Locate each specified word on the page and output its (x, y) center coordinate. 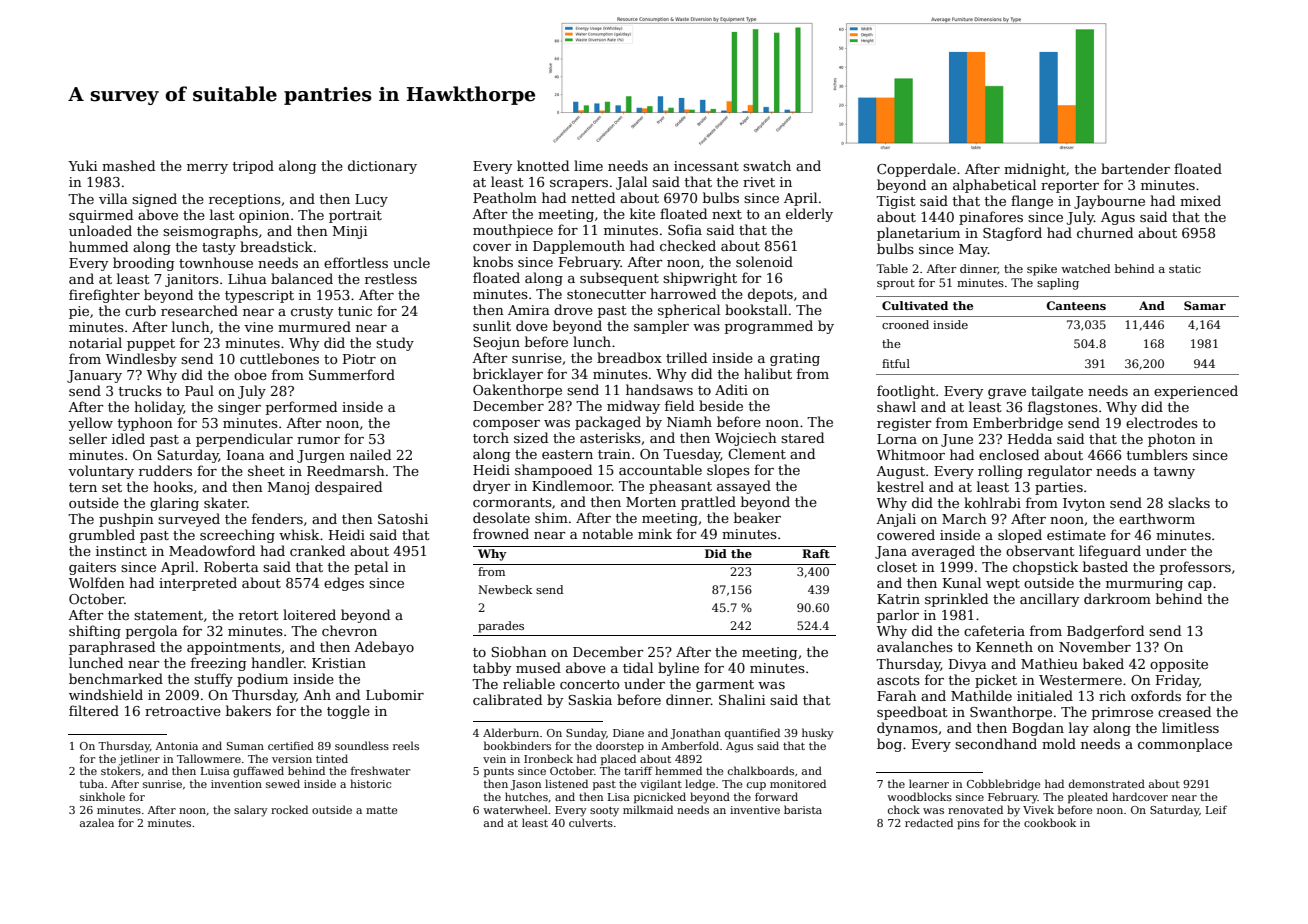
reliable (529, 683)
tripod (253, 167)
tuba (92, 783)
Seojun (496, 343)
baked (1103, 663)
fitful (896, 363)
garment (725, 686)
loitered (309, 614)
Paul (199, 390)
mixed (1200, 200)
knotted (543, 165)
